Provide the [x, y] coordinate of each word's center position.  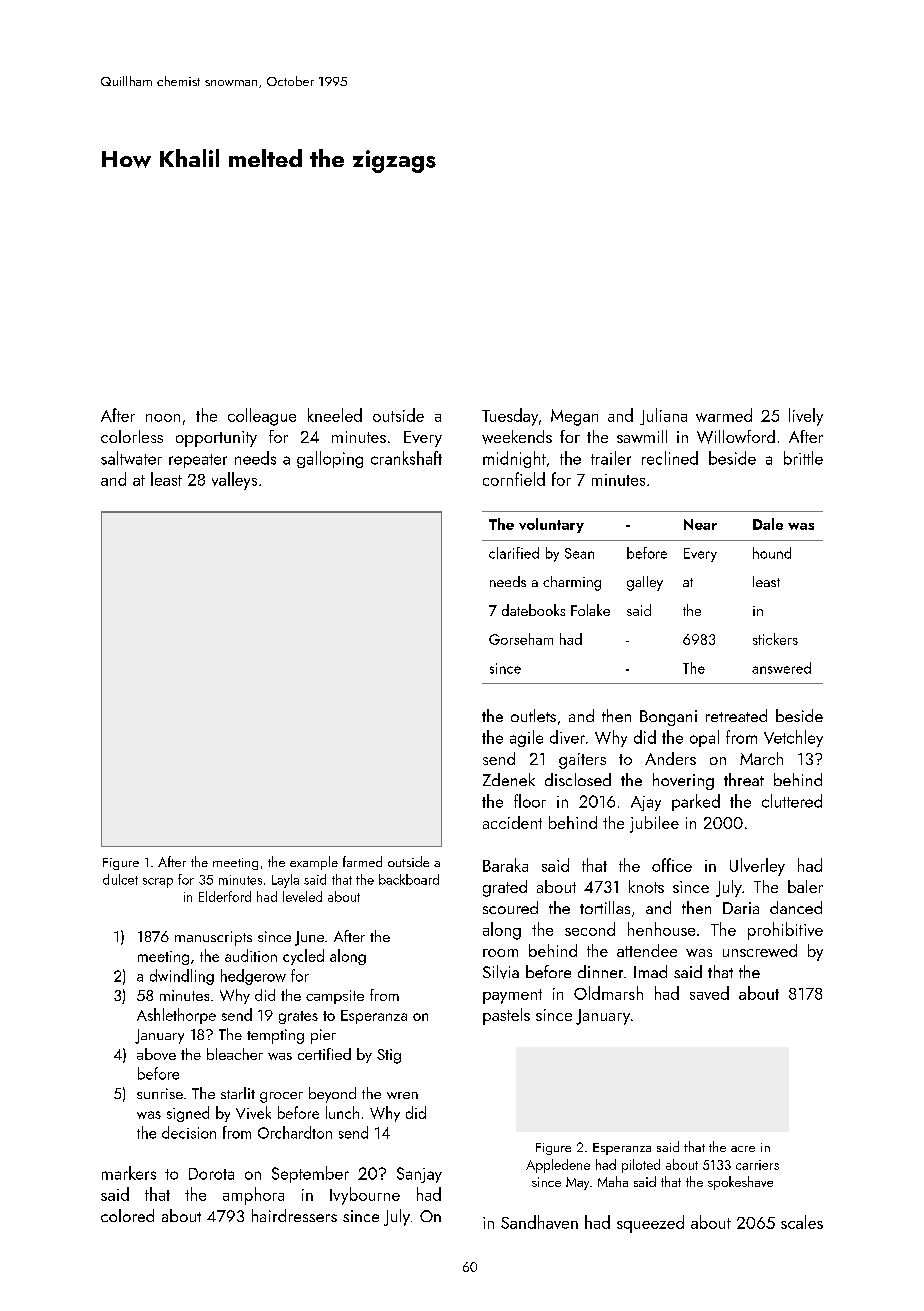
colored [127, 1215]
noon [163, 418]
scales [802, 1222]
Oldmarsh [608, 993]
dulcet [120, 879]
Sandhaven [539, 1222]
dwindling [182, 977]
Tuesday [510, 417]
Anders [670, 758]
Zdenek [509, 779]
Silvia [501, 972]
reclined [670, 458]
